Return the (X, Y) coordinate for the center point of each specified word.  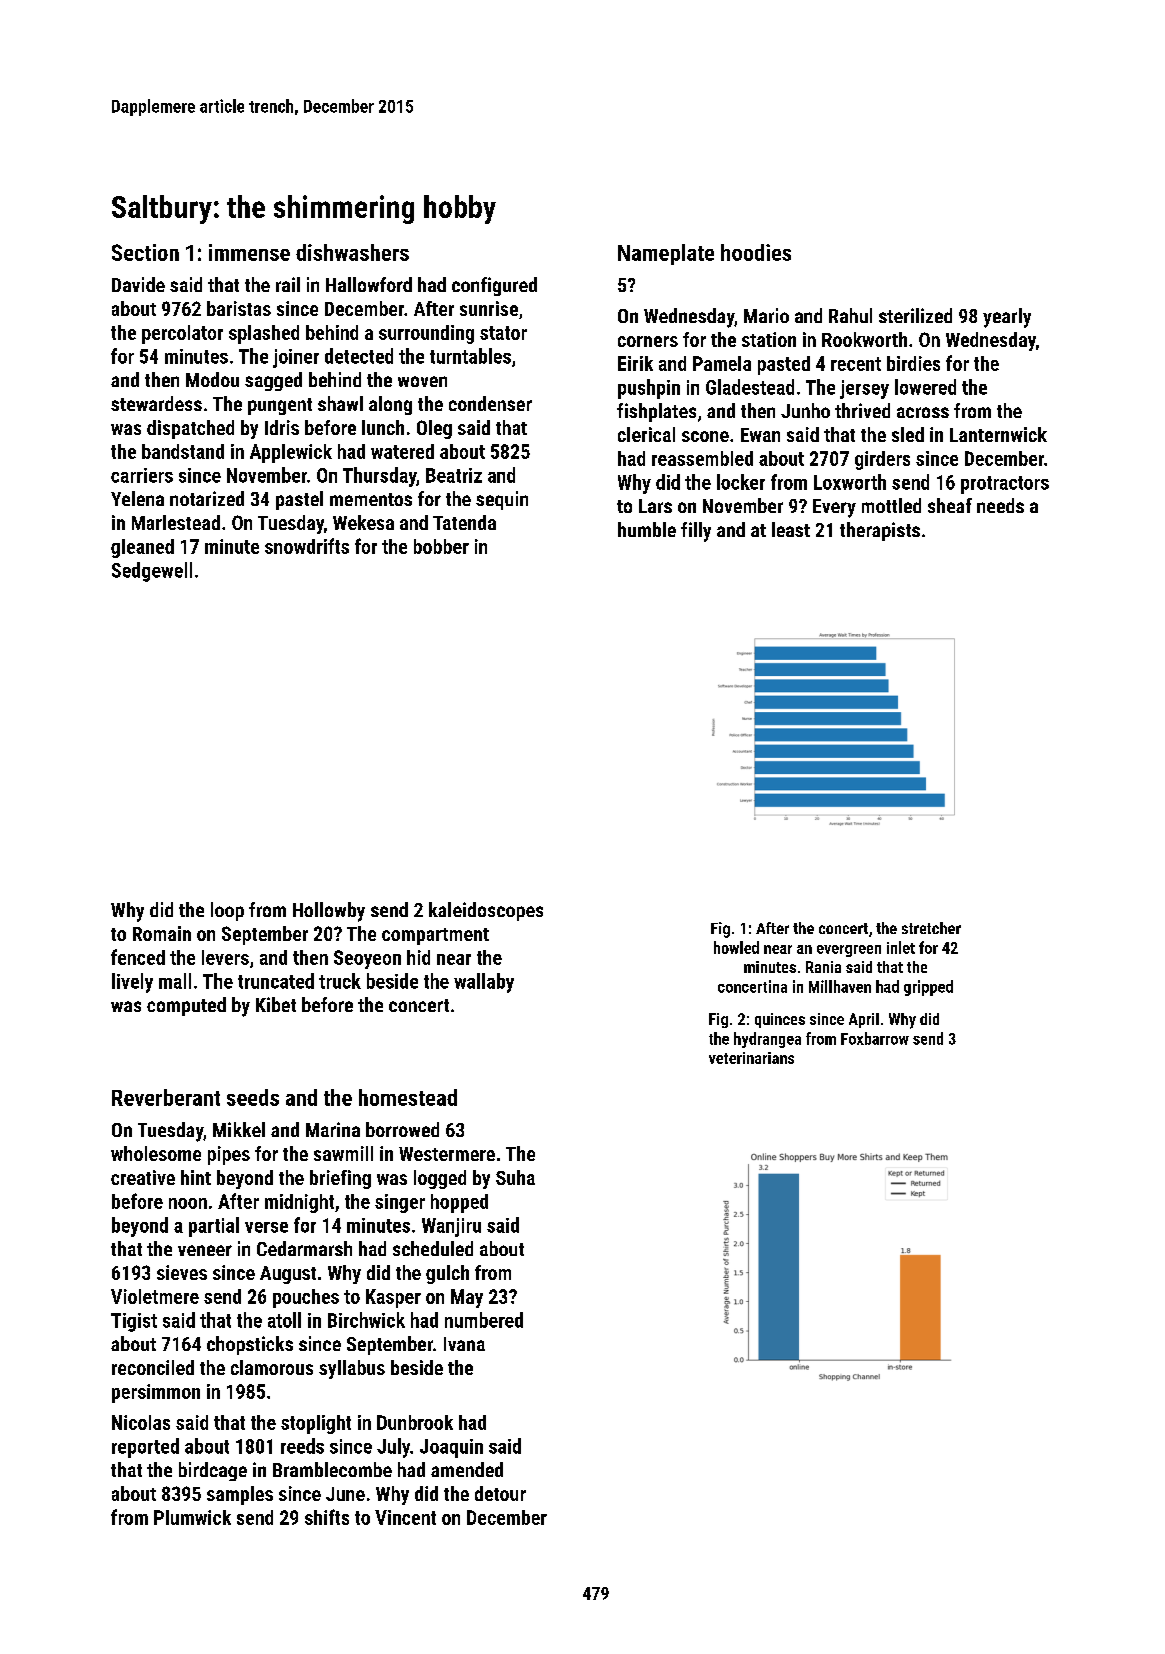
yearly (1007, 318)
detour (500, 1493)
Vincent (405, 1517)
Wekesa (363, 522)
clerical (646, 434)
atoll (284, 1320)
